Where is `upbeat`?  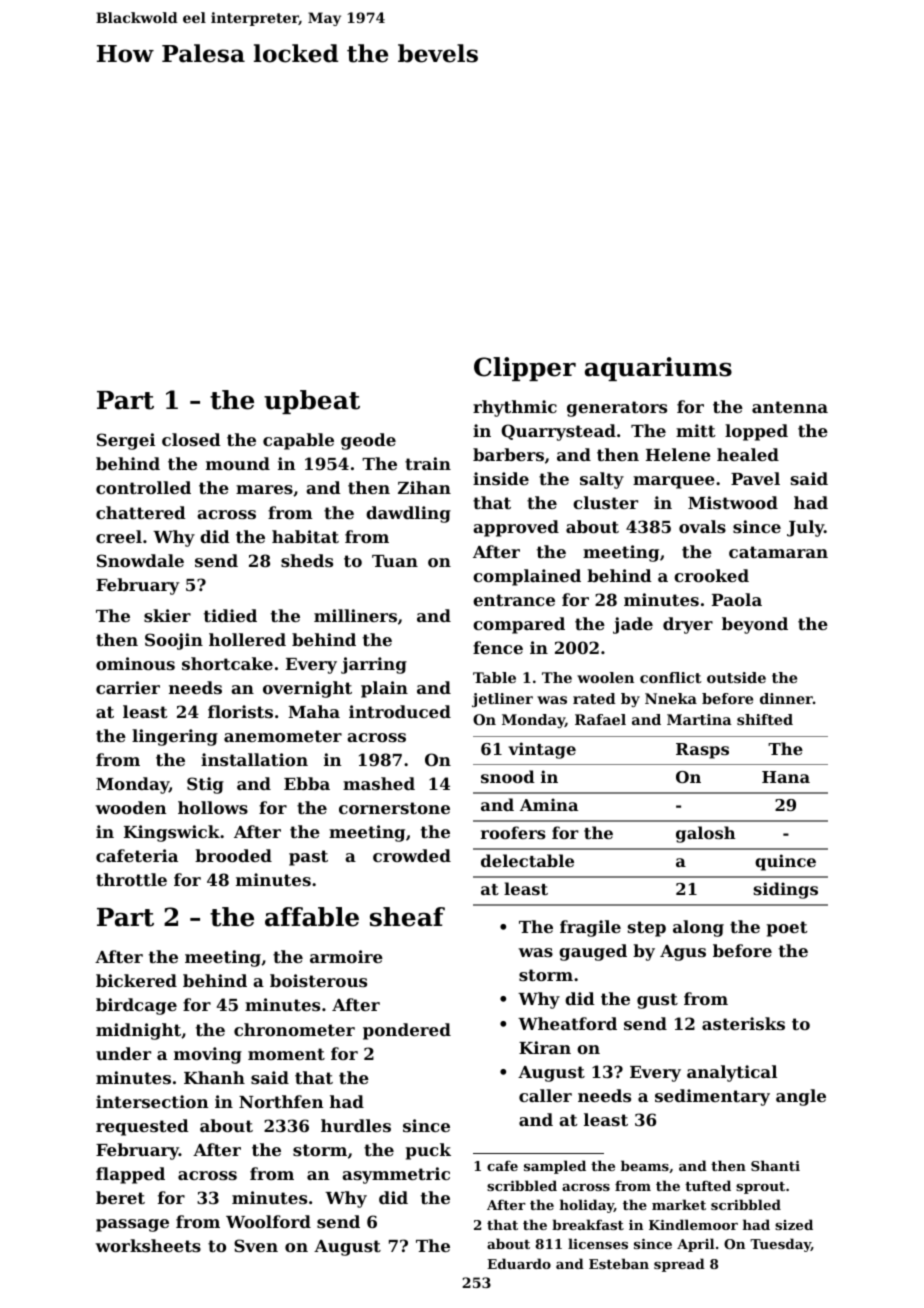 upbeat is located at coordinates (312, 402).
